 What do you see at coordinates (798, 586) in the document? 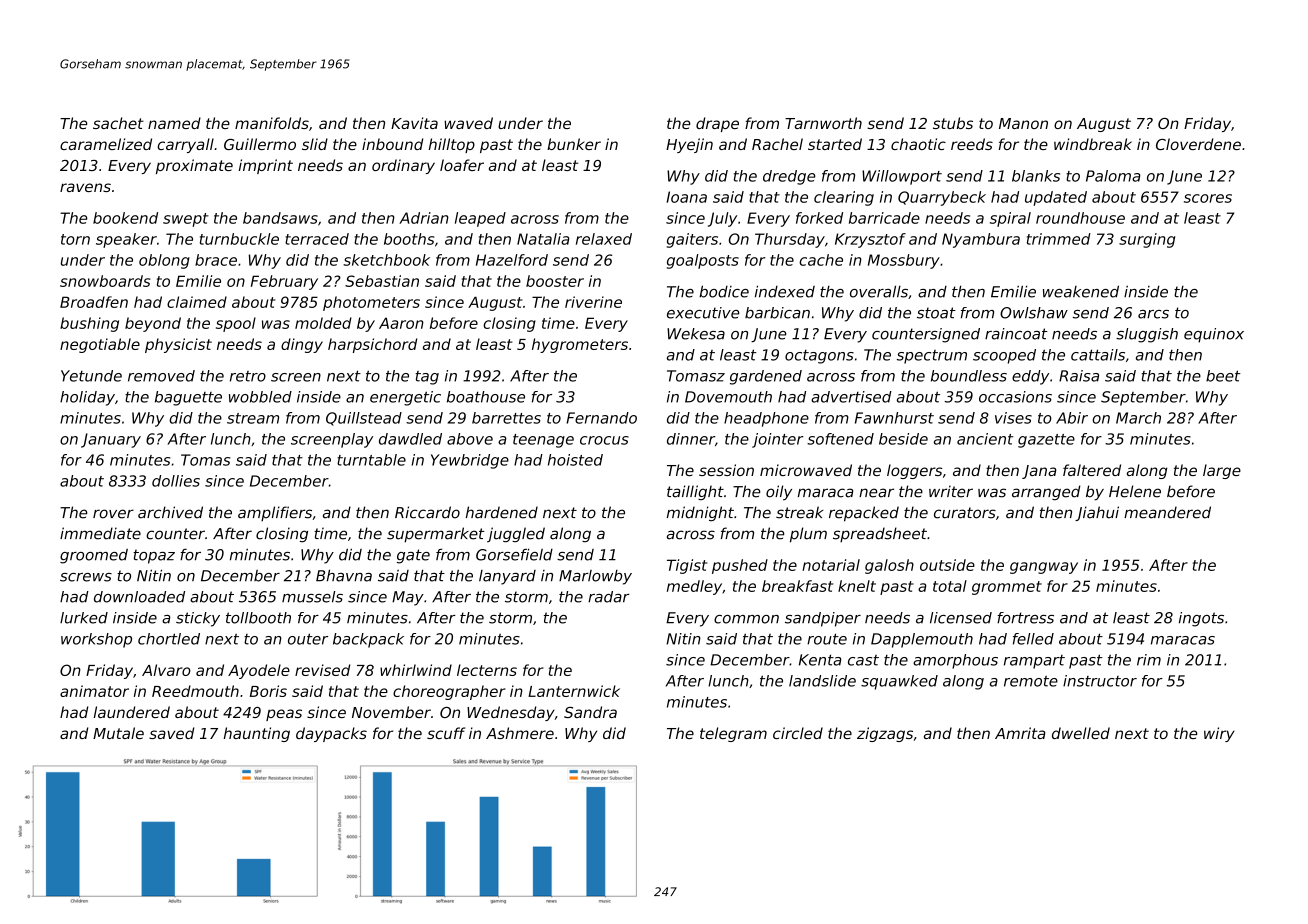
I see `breakfast` at bounding box center [798, 586].
